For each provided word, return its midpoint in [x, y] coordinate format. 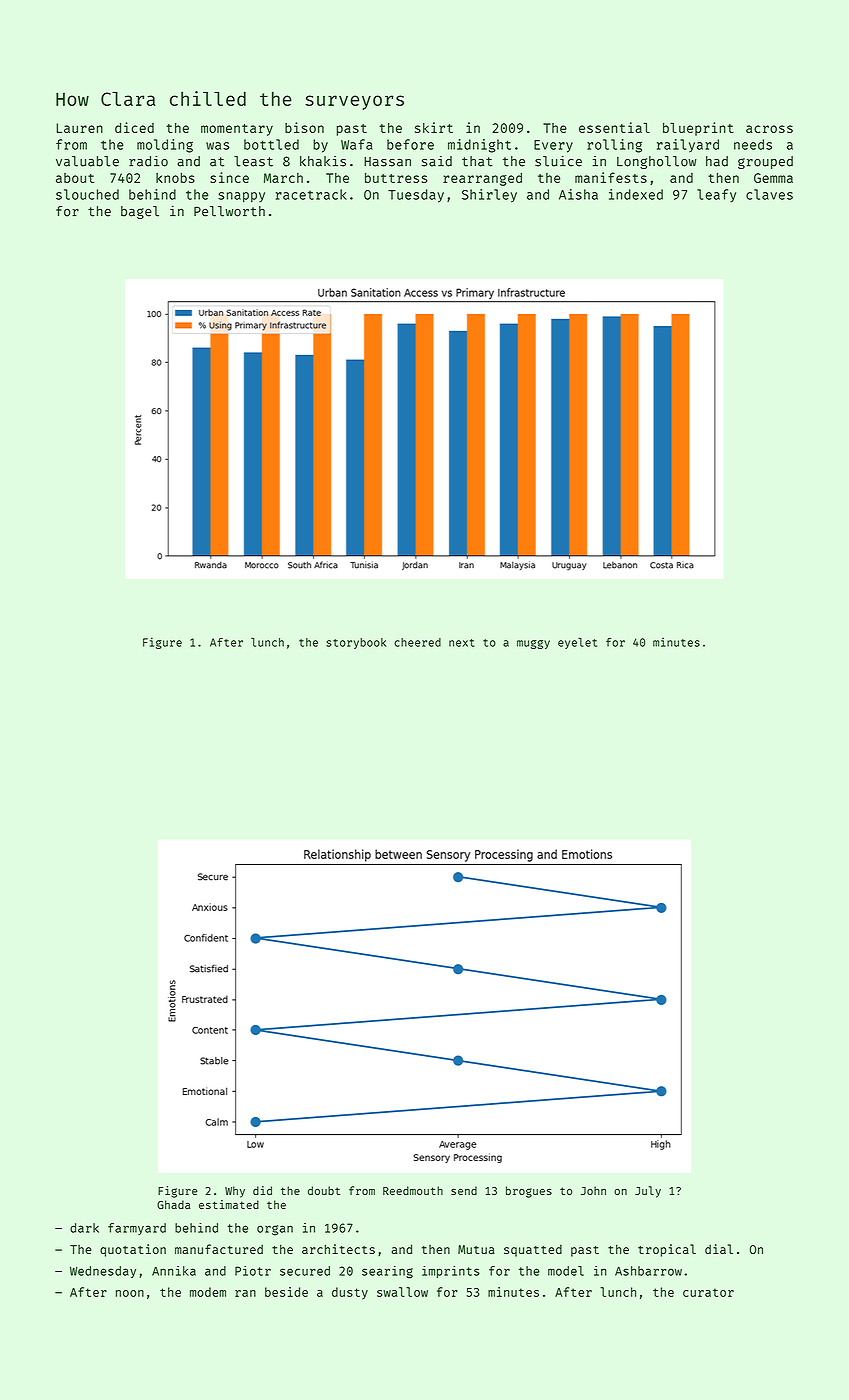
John [593, 1190]
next [461, 643]
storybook [356, 643]
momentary [237, 130]
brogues [529, 1192]
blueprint [698, 129]
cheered [417, 642]
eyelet [577, 643]
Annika [174, 1271]
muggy [533, 644]
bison [304, 127]
